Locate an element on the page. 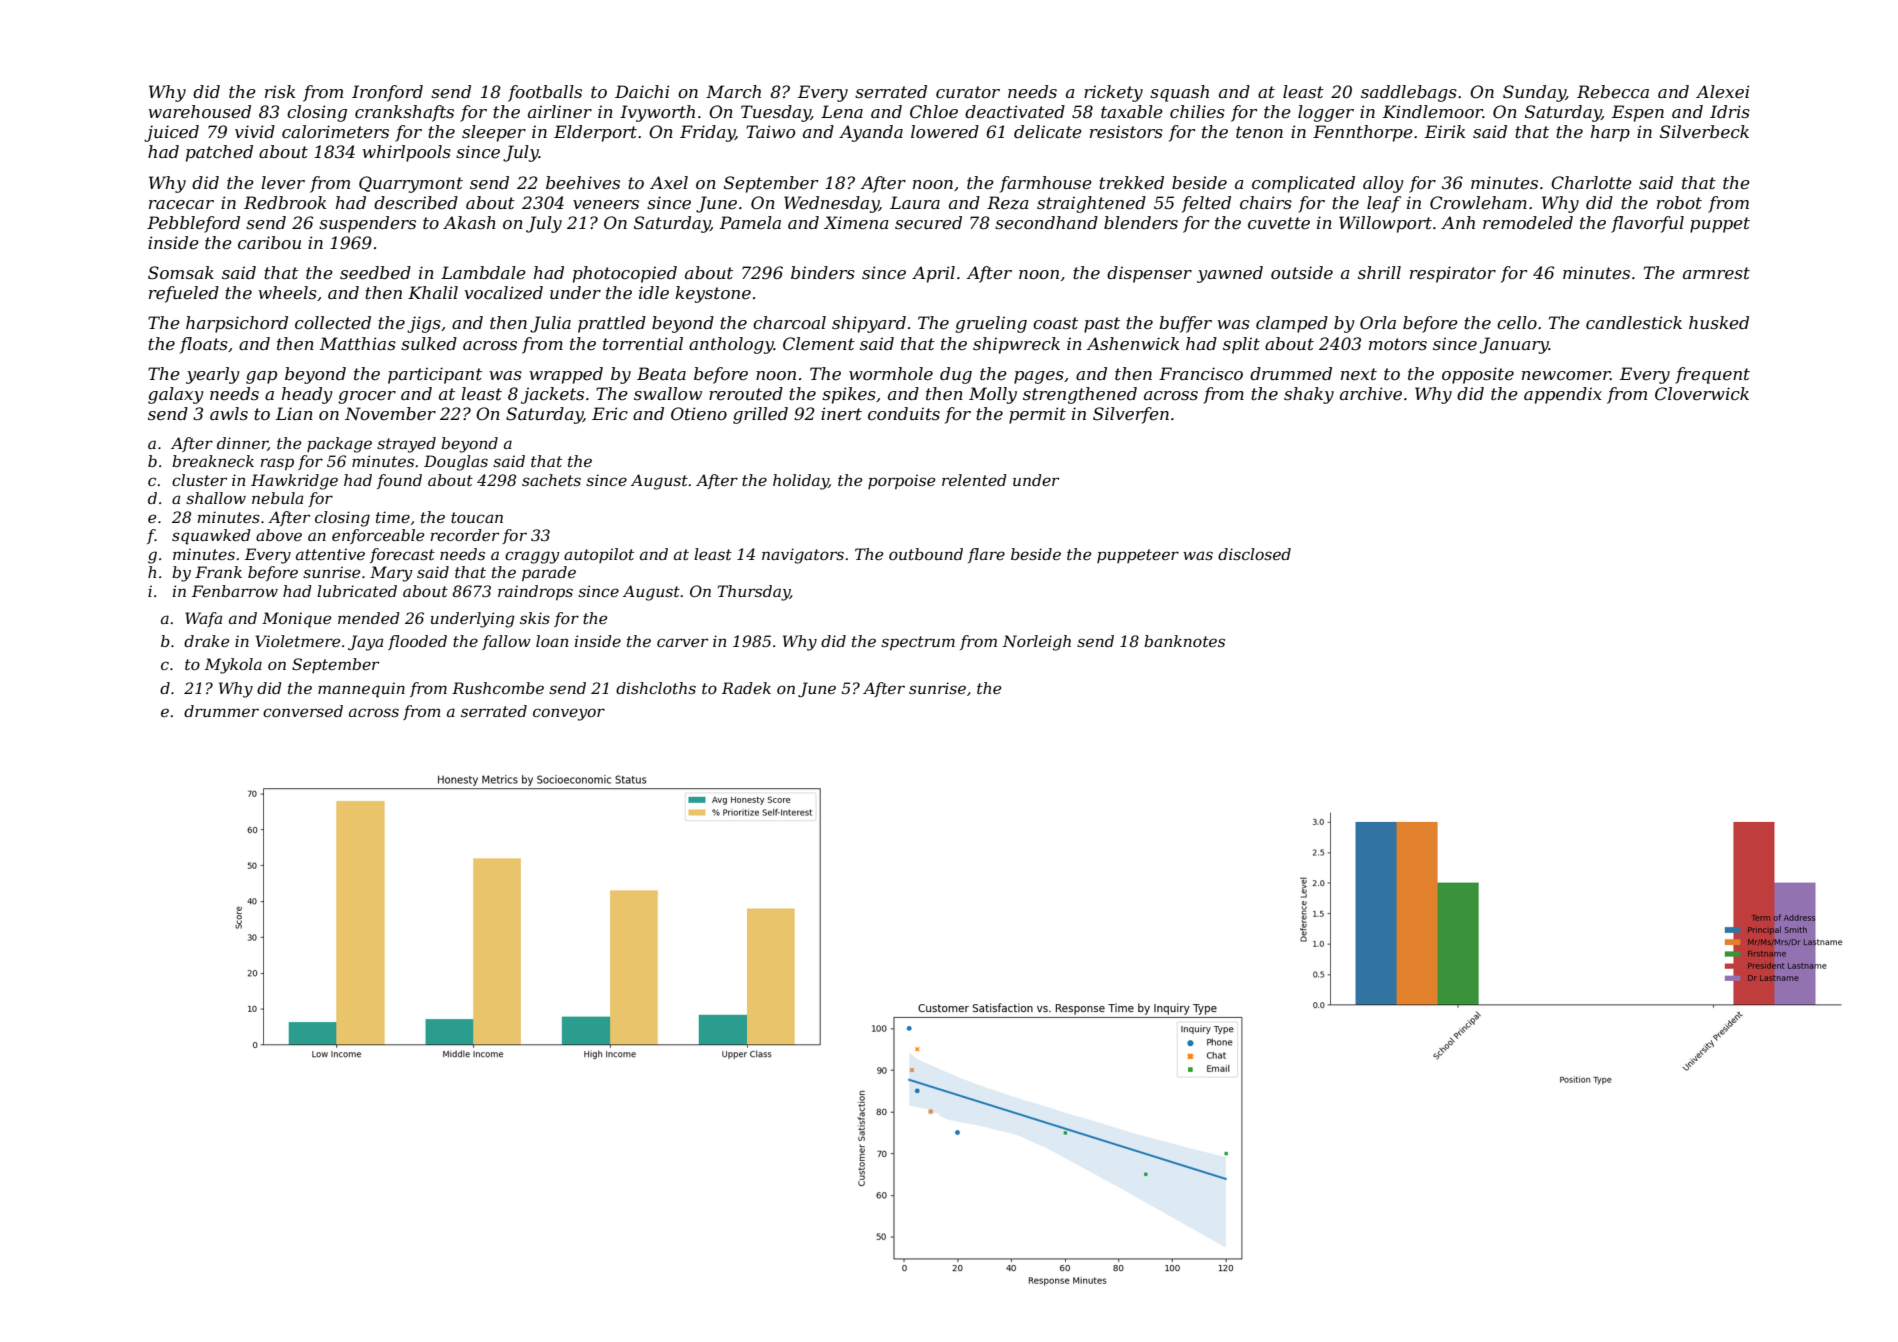 The image size is (1898, 1342). idle is located at coordinates (654, 292).
